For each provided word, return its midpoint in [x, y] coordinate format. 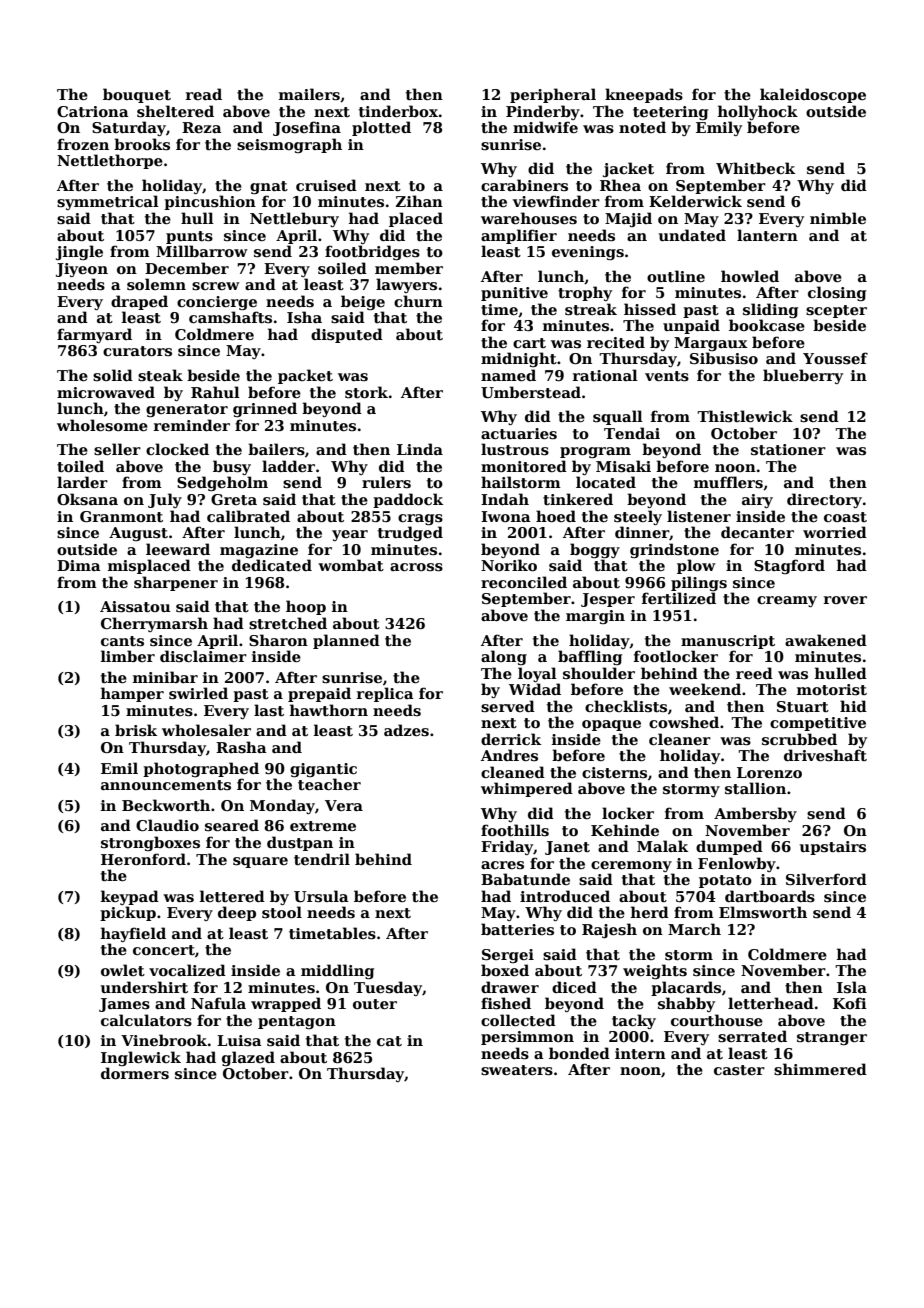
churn [418, 301]
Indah [505, 499]
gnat [269, 187]
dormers [135, 1073]
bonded [579, 1053]
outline [676, 276]
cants [122, 641]
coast [845, 517]
